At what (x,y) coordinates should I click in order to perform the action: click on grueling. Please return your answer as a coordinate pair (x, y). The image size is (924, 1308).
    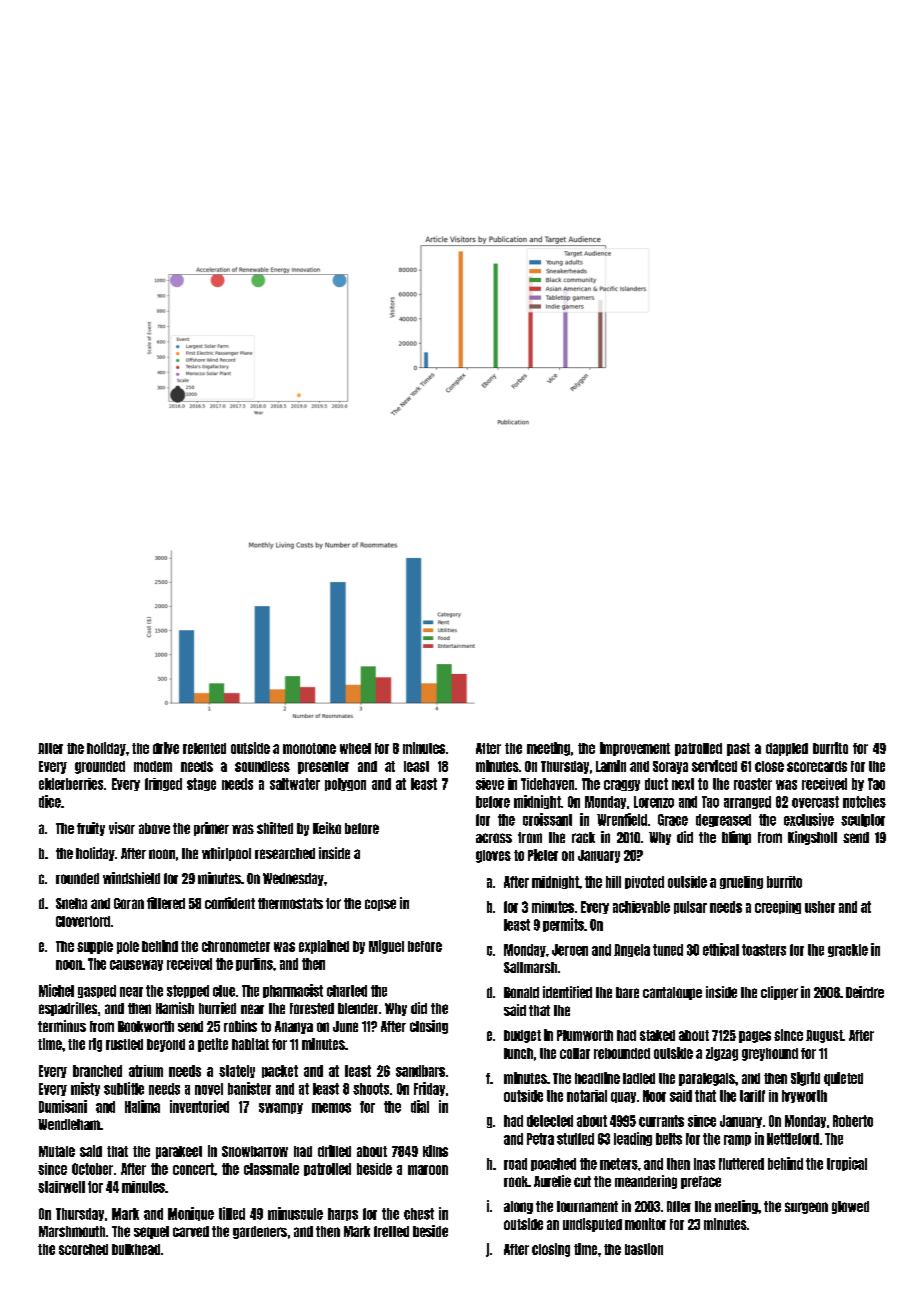
    Looking at the image, I should click on (741, 882).
